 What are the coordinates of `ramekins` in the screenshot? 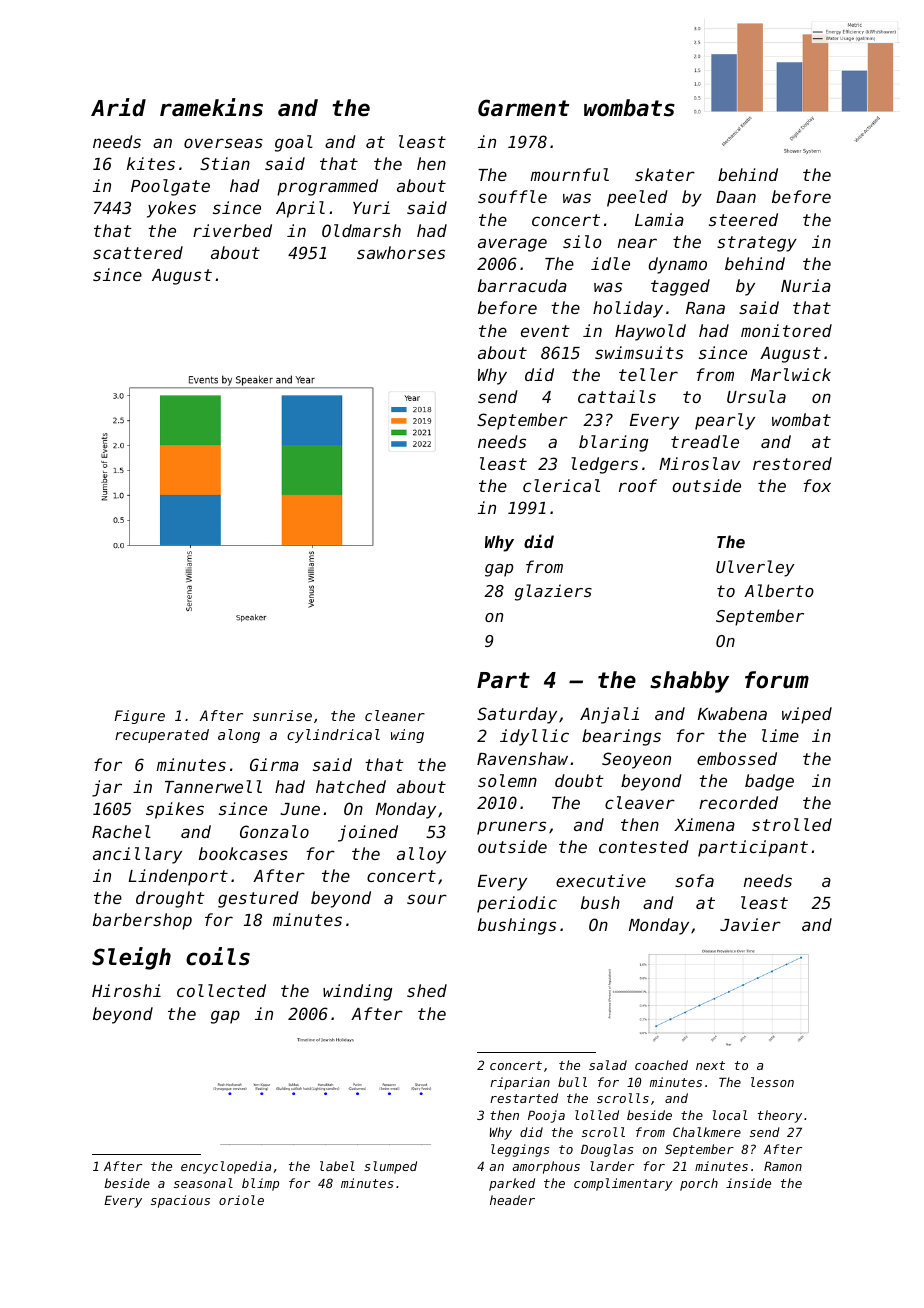 It's located at (211, 107).
